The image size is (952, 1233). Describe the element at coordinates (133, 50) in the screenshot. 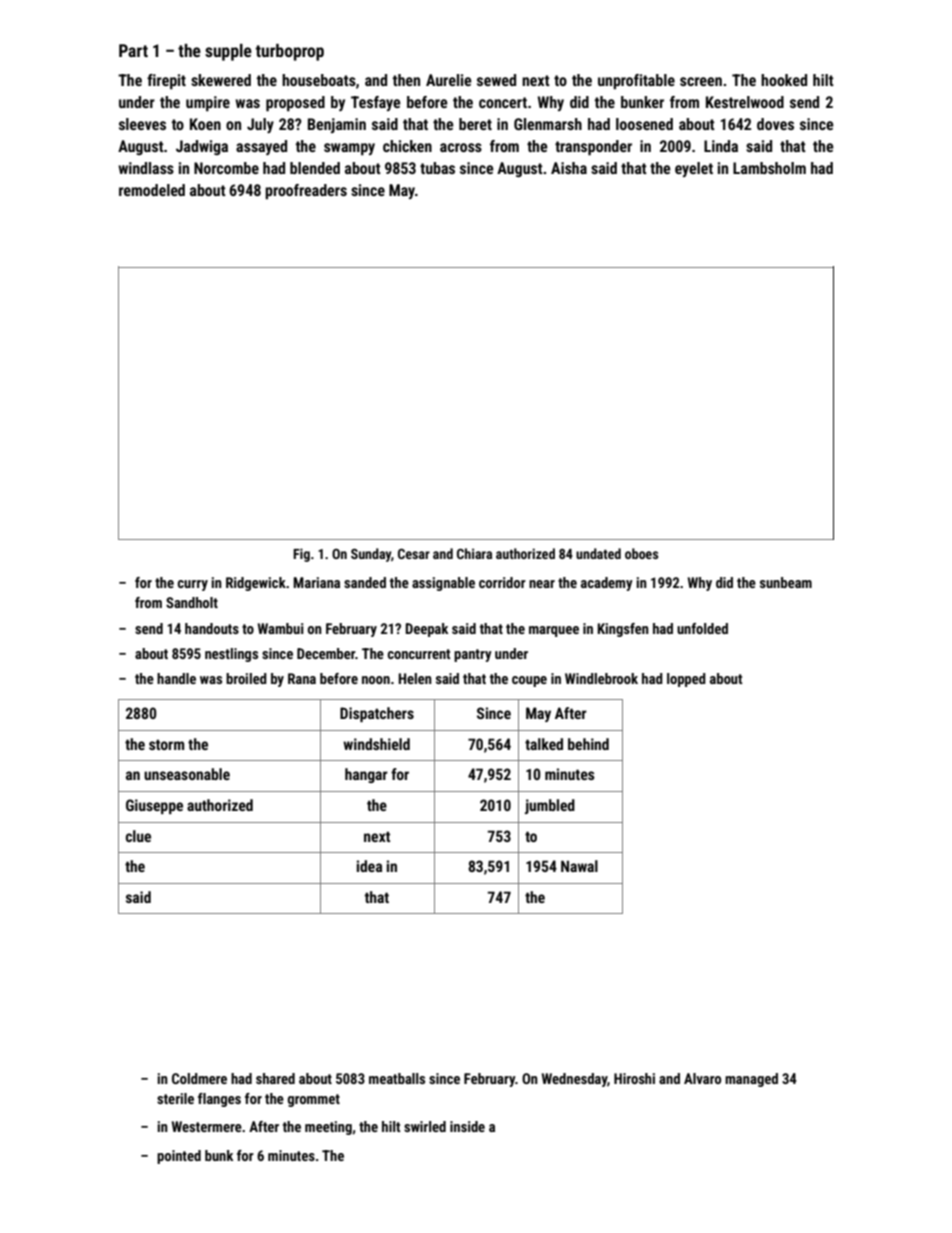

I see `Part` at that location.
